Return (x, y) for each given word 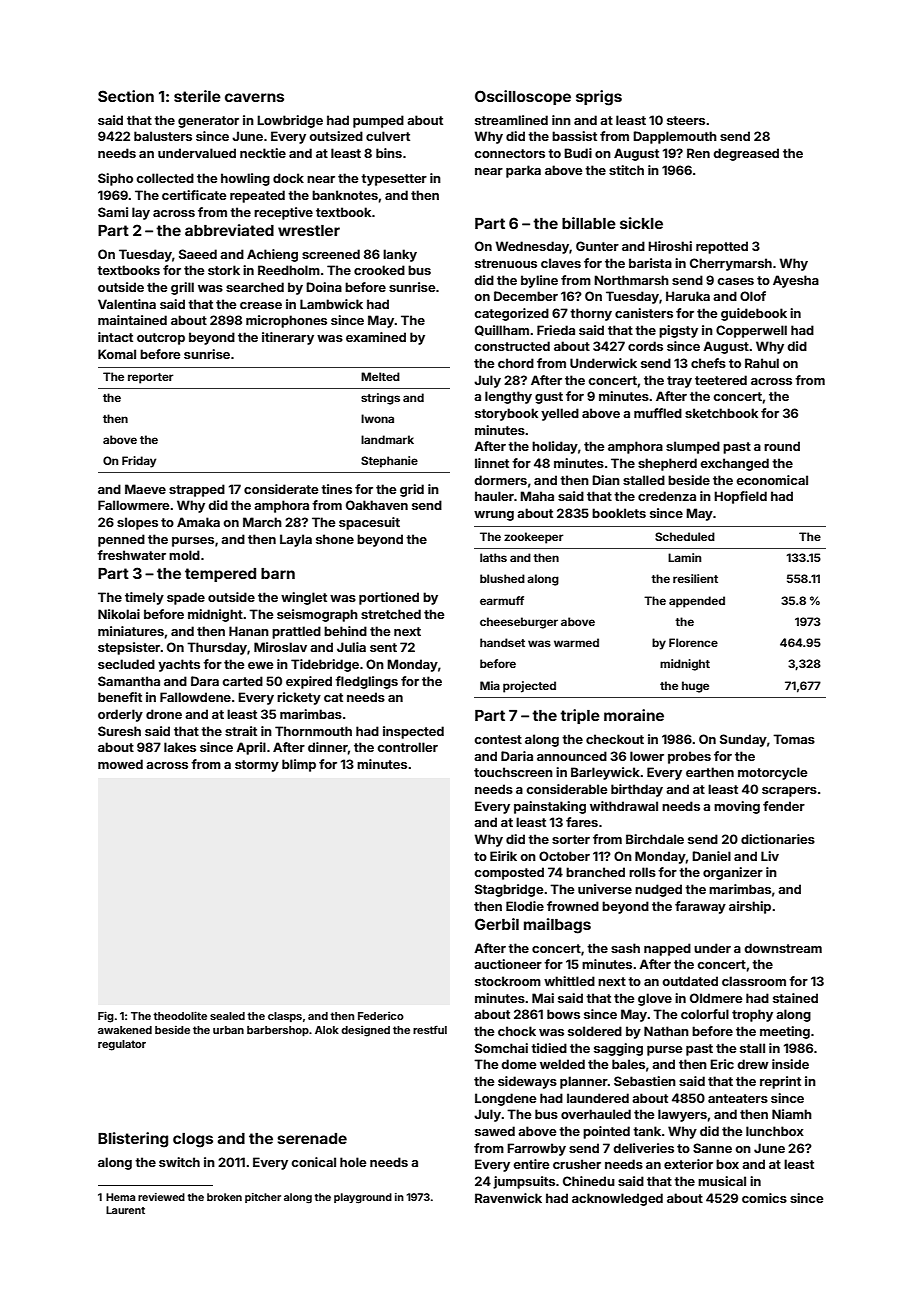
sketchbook (721, 413)
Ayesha (796, 281)
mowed (120, 764)
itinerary (288, 338)
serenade (312, 1138)
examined (376, 337)
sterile (197, 96)
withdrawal (624, 806)
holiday (555, 447)
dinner (328, 747)
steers (686, 120)
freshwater (131, 555)
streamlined (511, 120)
